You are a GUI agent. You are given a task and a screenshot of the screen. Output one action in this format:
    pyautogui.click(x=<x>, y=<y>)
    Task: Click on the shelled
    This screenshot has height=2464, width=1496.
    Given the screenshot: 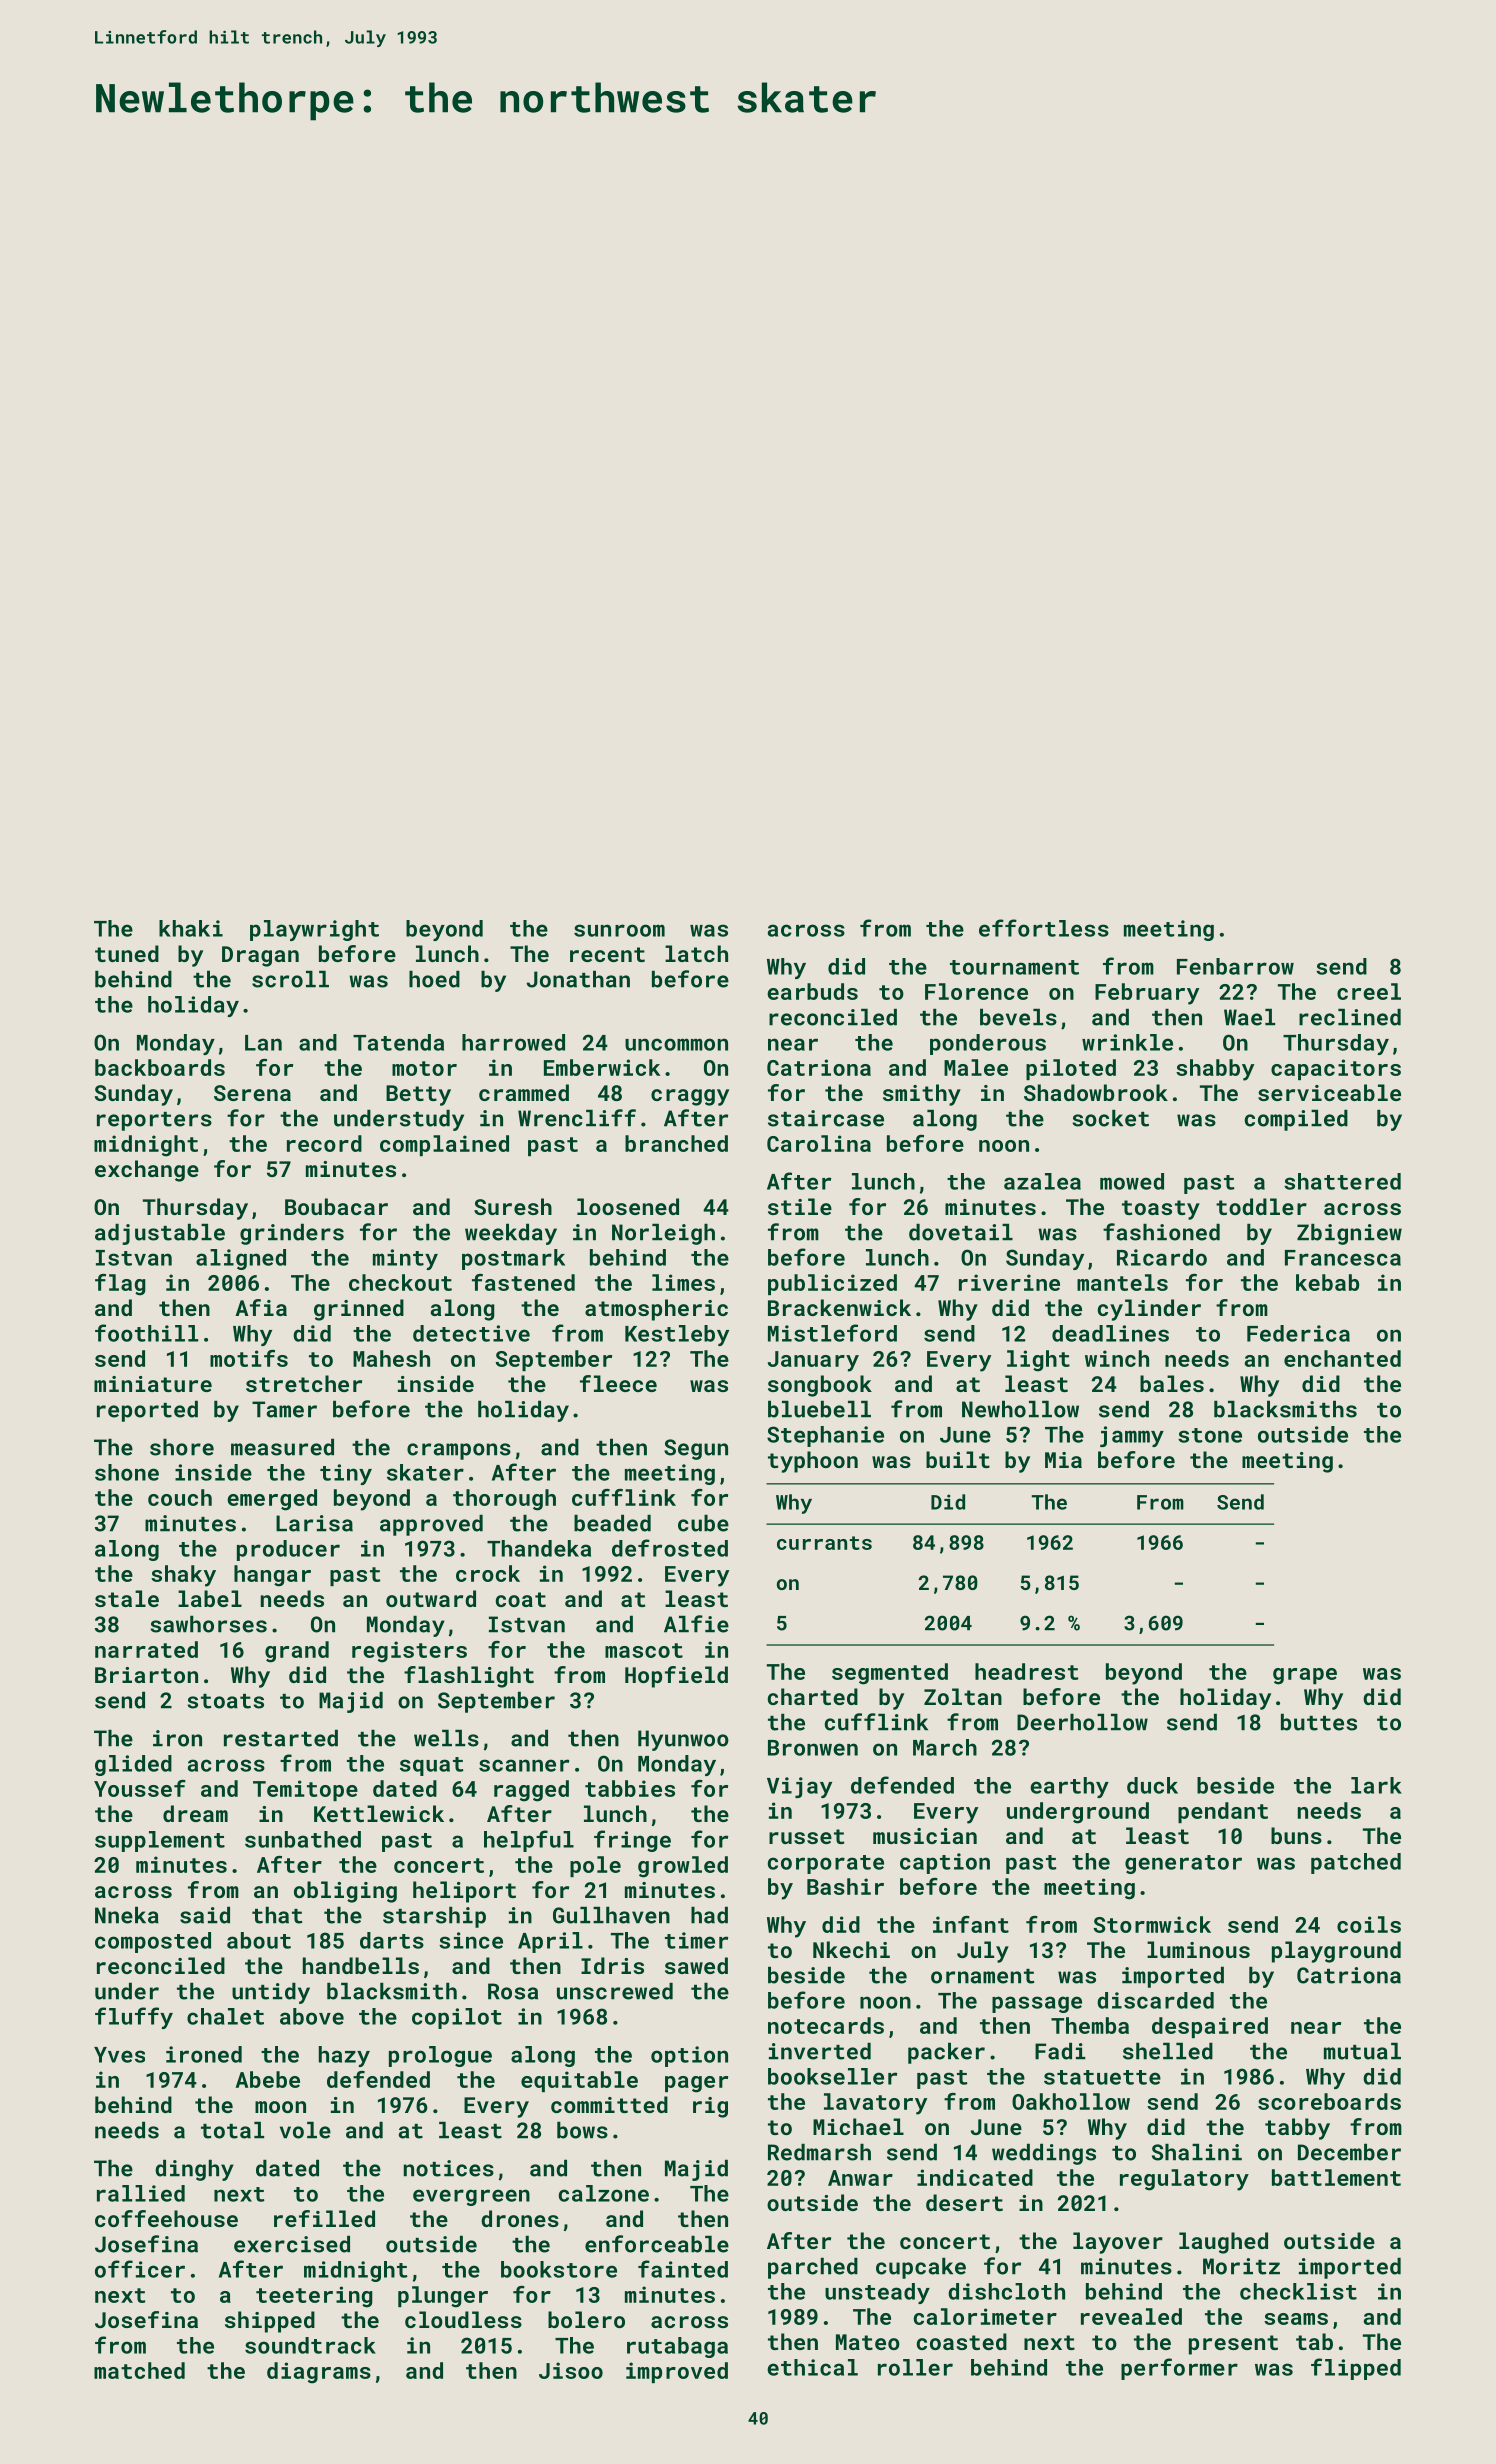 What is the action you would take?
    pyautogui.click(x=1168, y=2051)
